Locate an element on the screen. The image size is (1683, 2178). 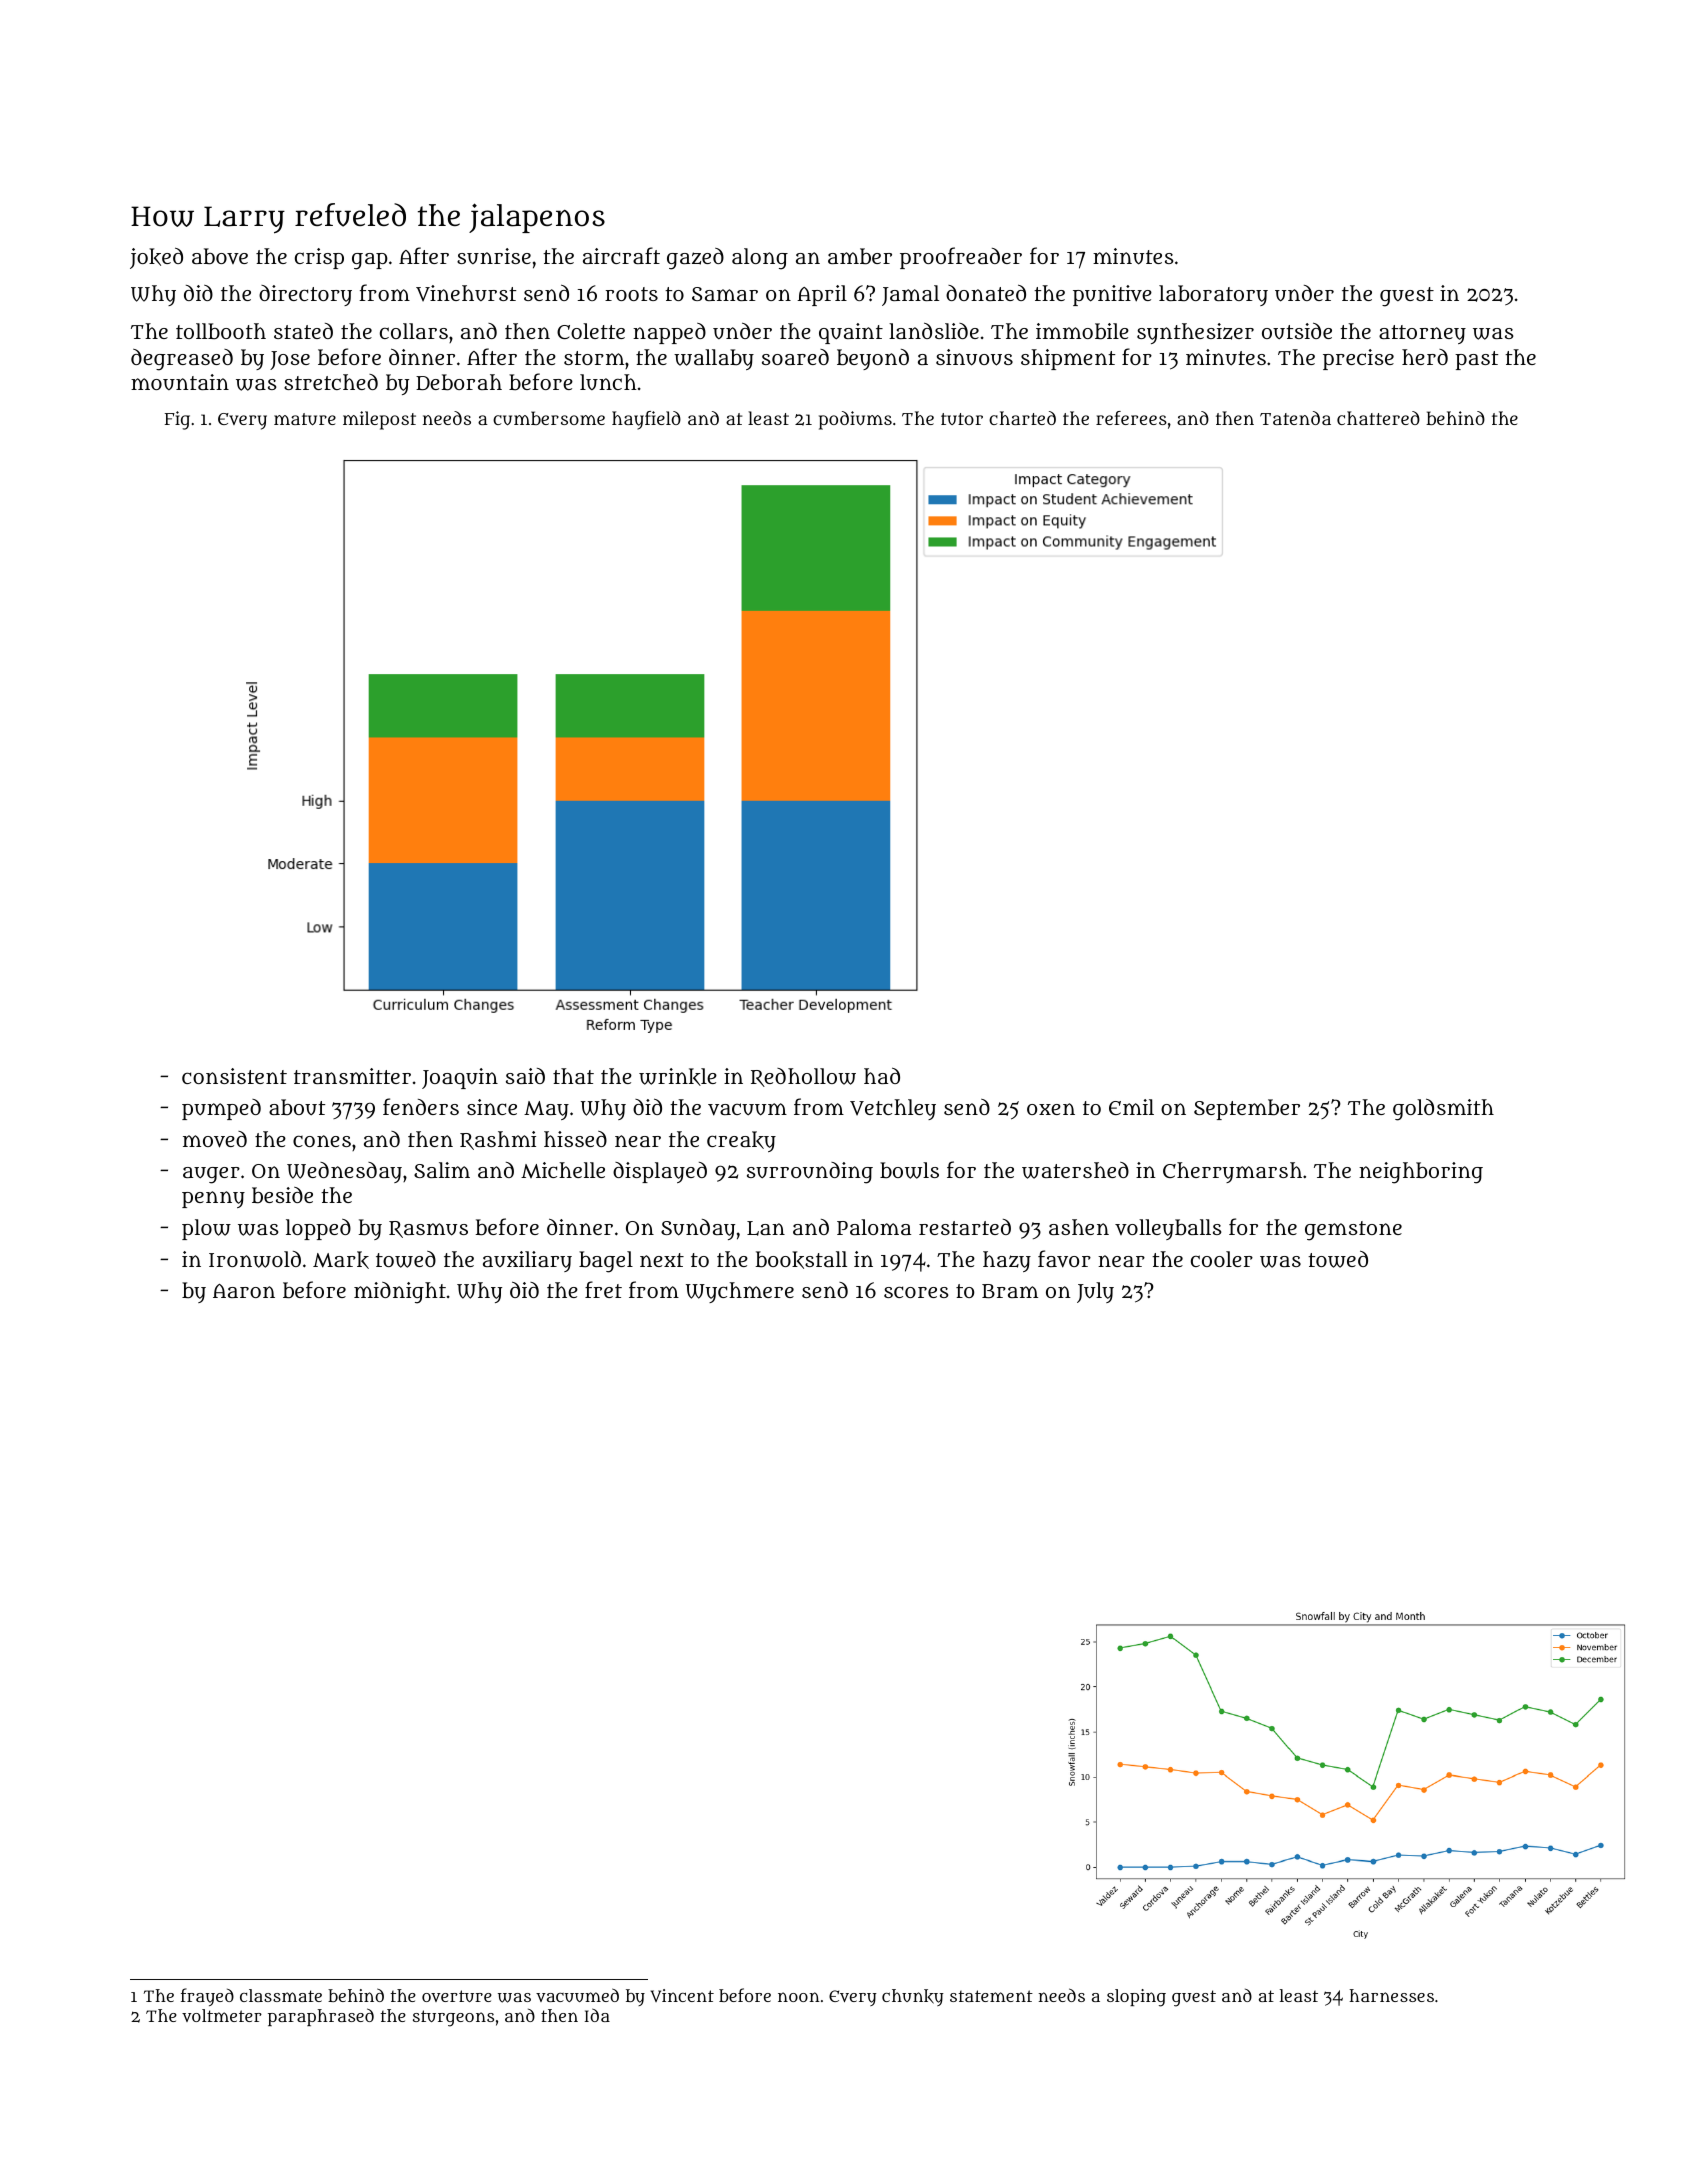
amber is located at coordinates (860, 256).
